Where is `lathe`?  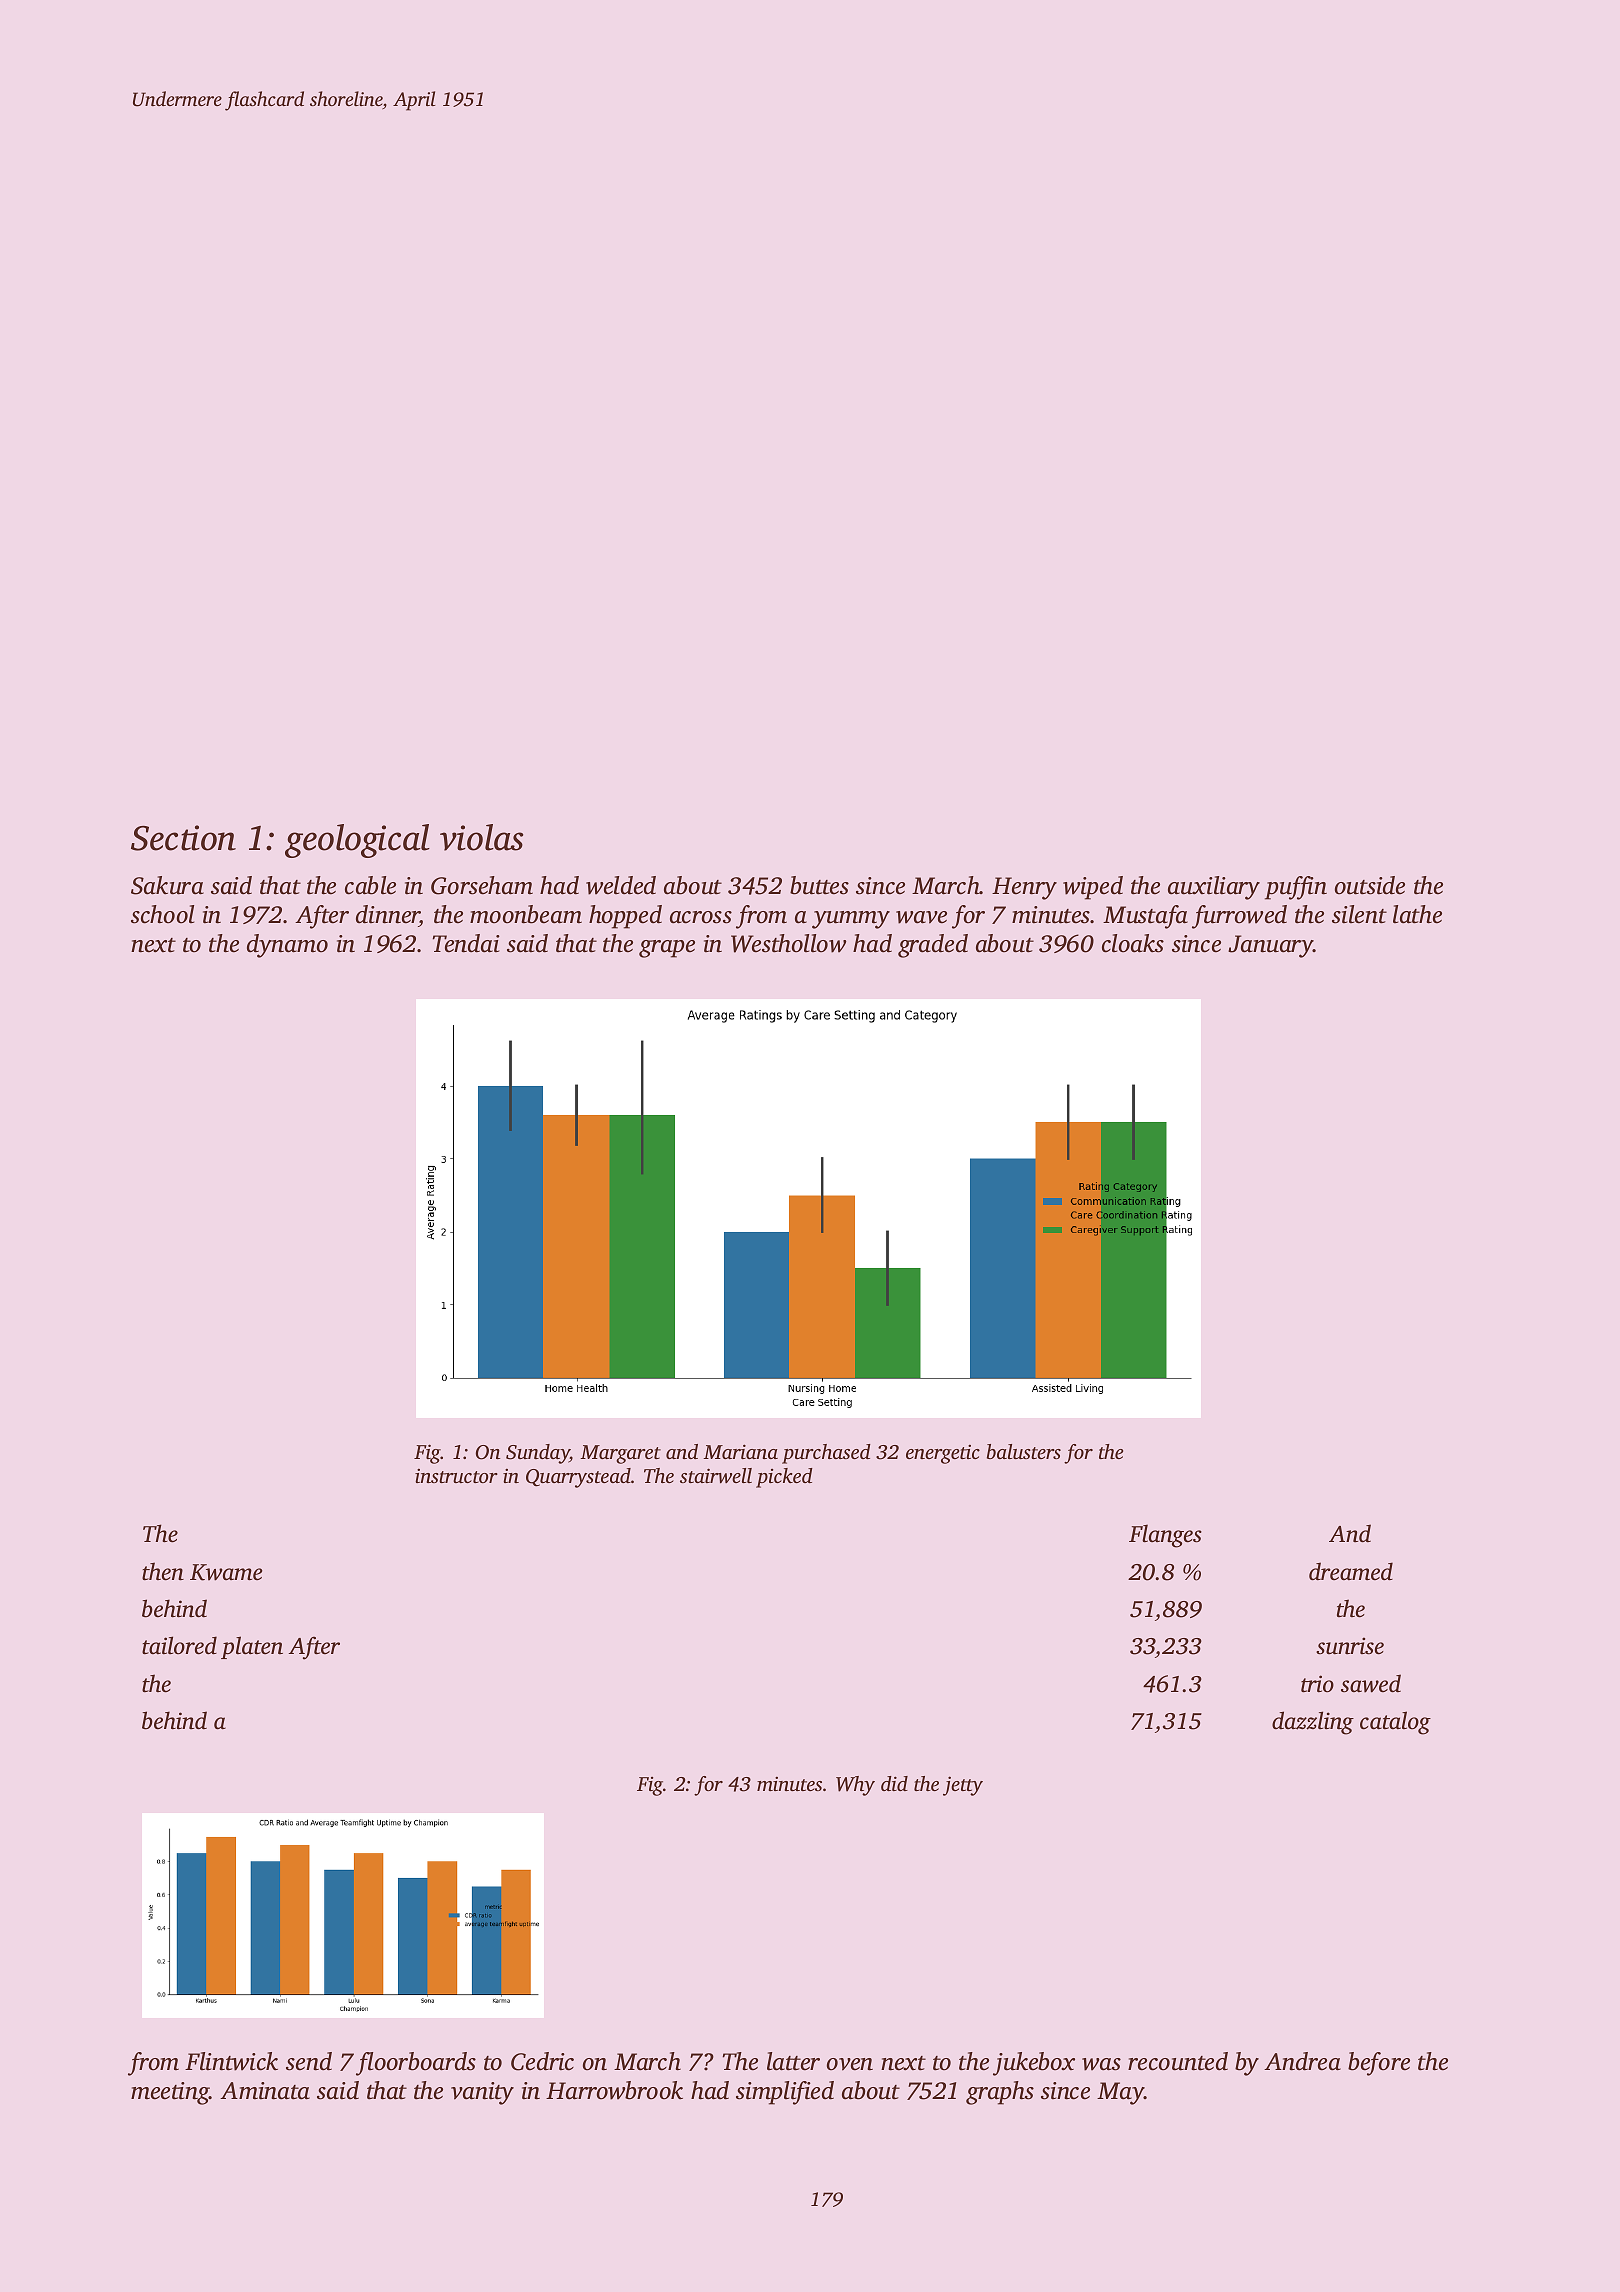 lathe is located at coordinates (1417, 914).
